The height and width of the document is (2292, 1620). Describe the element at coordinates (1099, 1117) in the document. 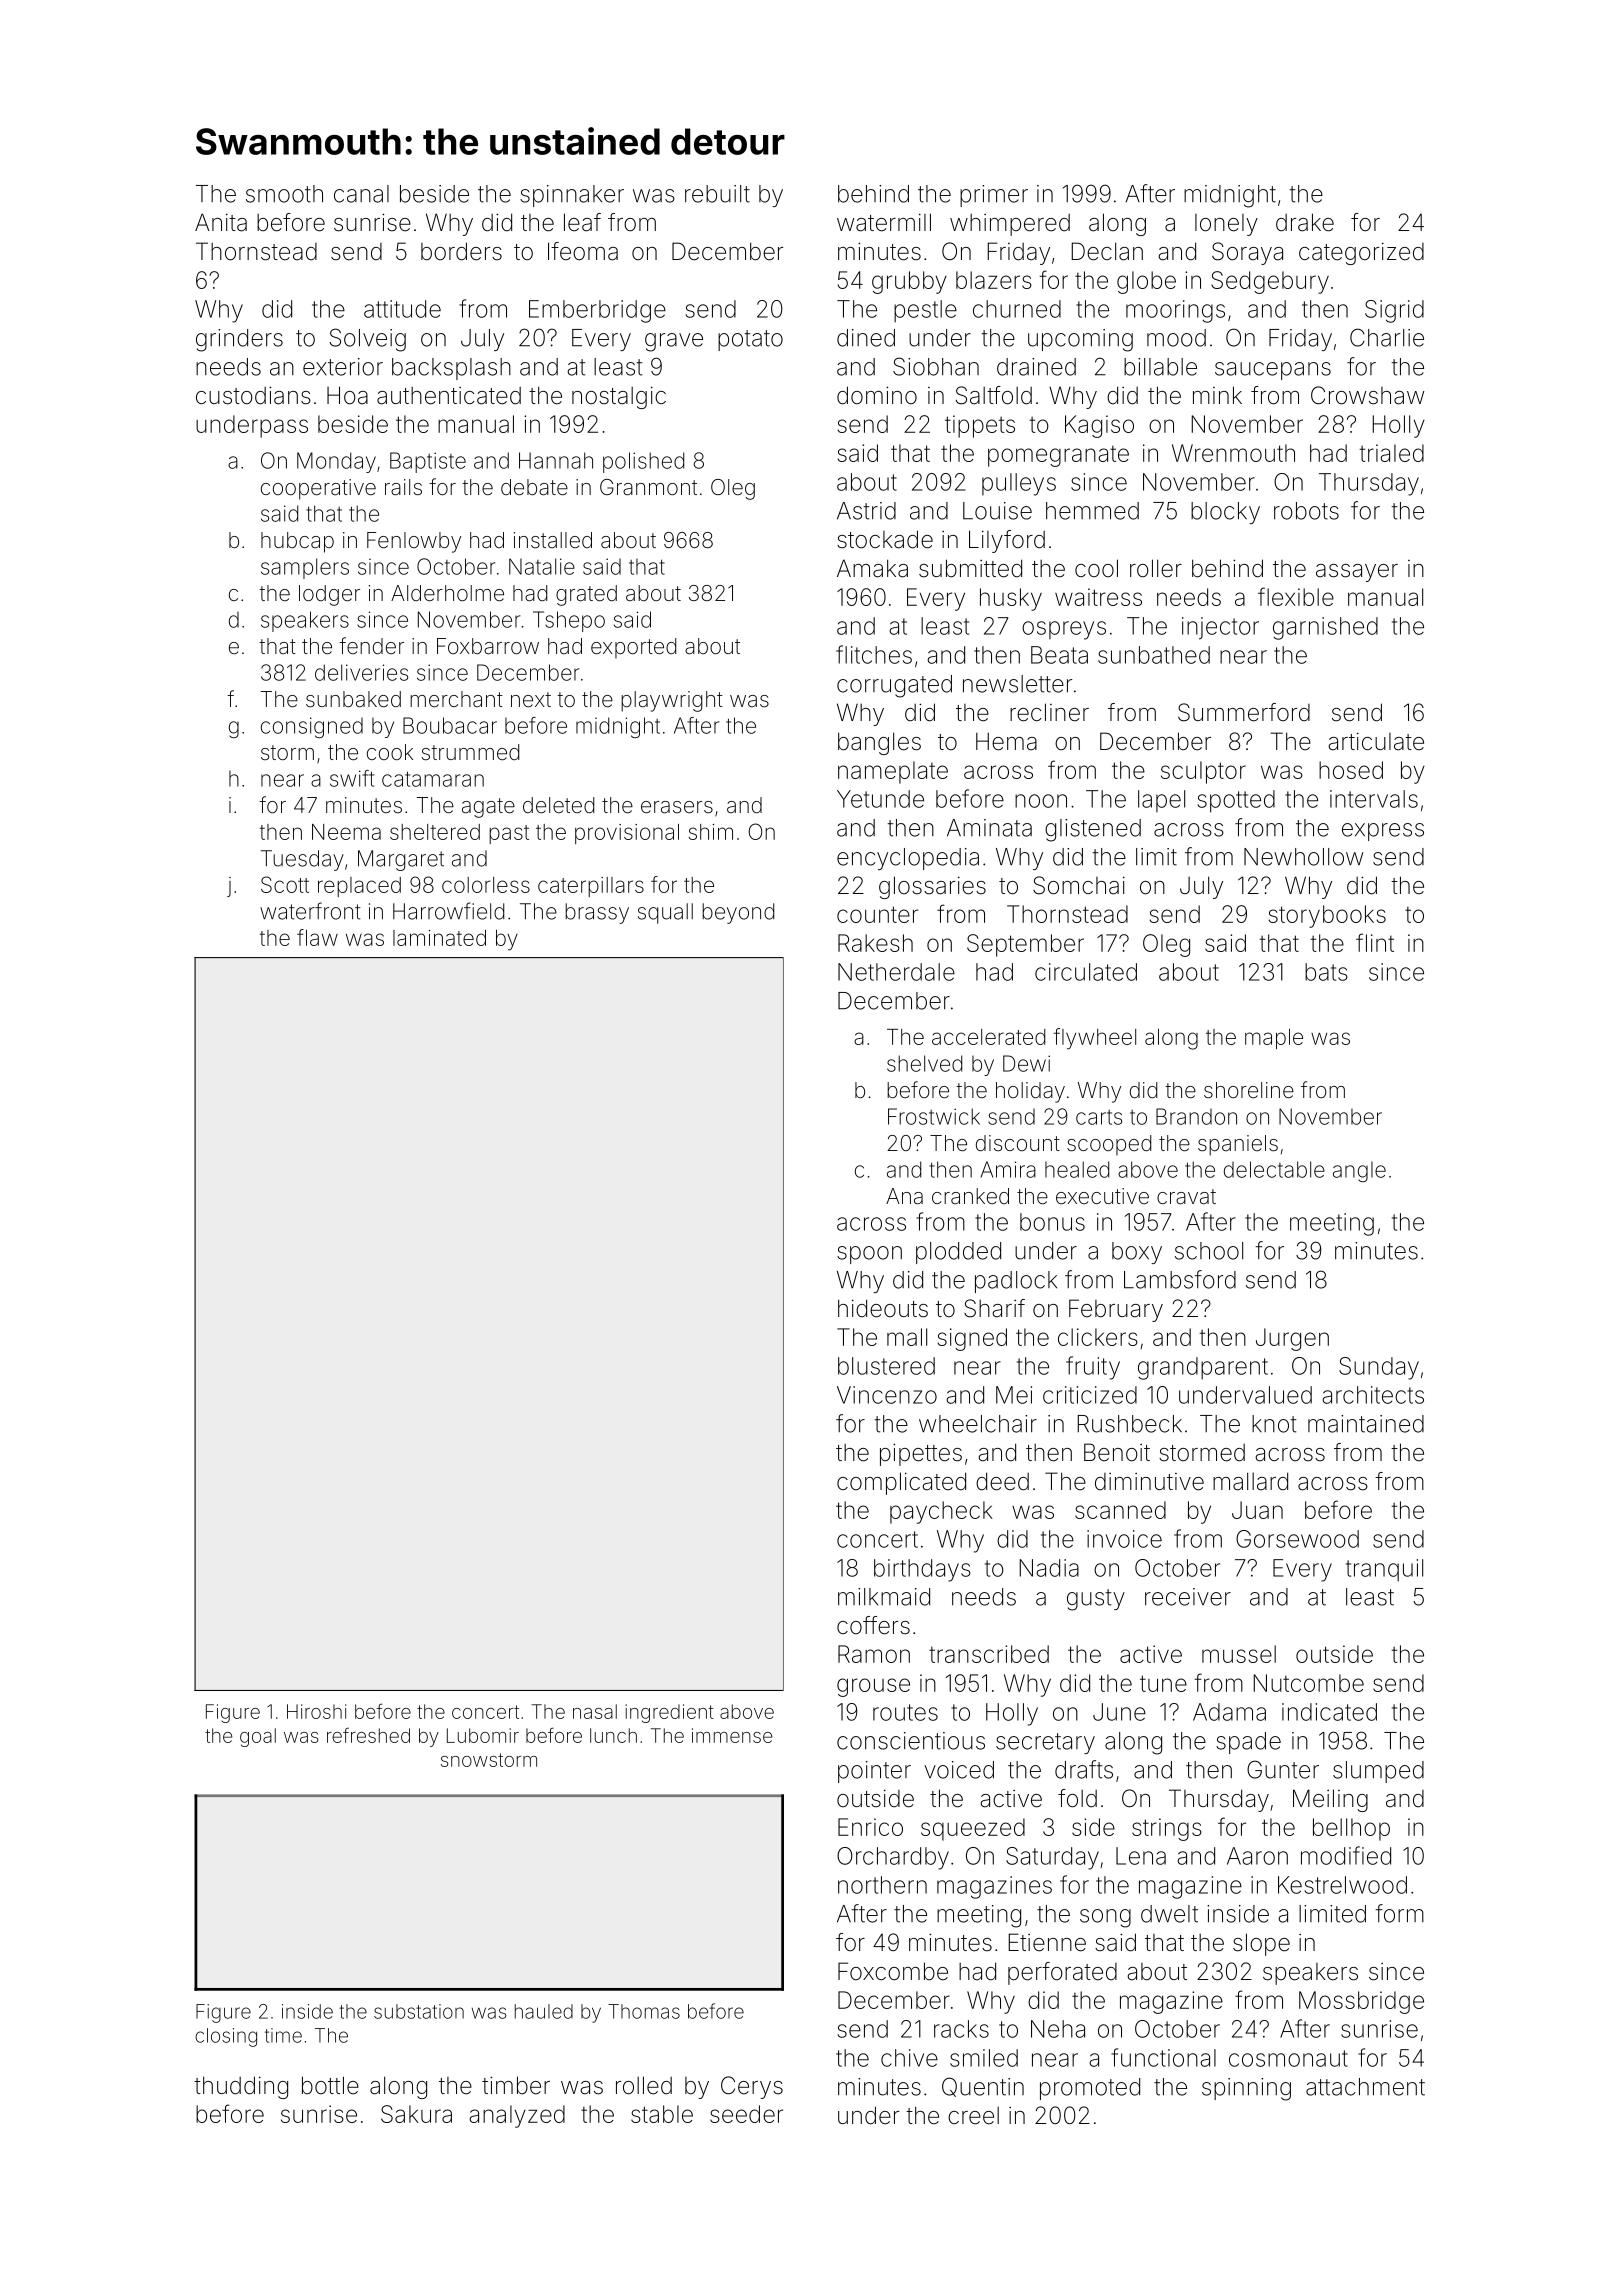

I see `carts` at that location.
